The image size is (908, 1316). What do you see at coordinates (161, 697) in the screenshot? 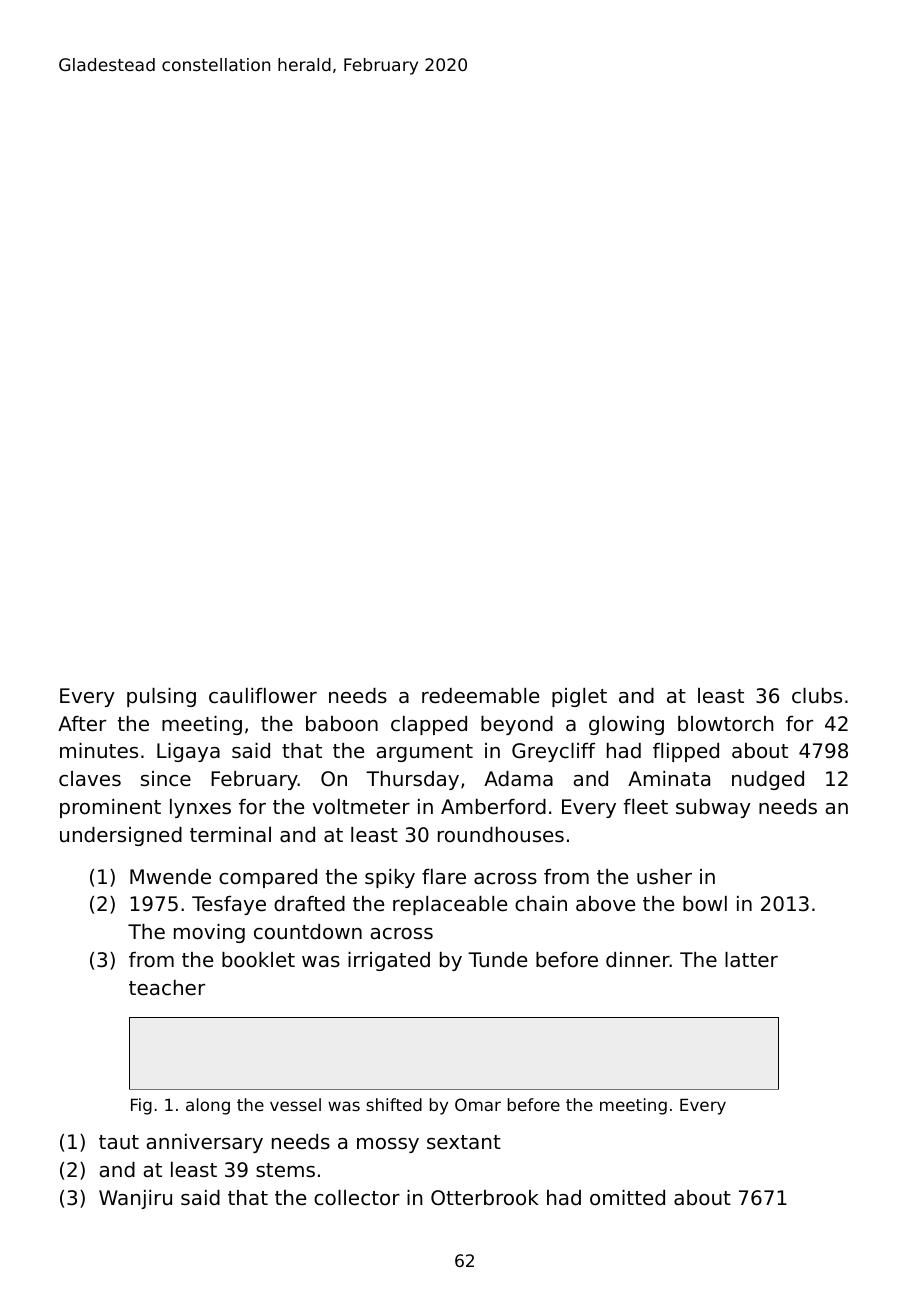
I see `pulsing` at bounding box center [161, 697].
